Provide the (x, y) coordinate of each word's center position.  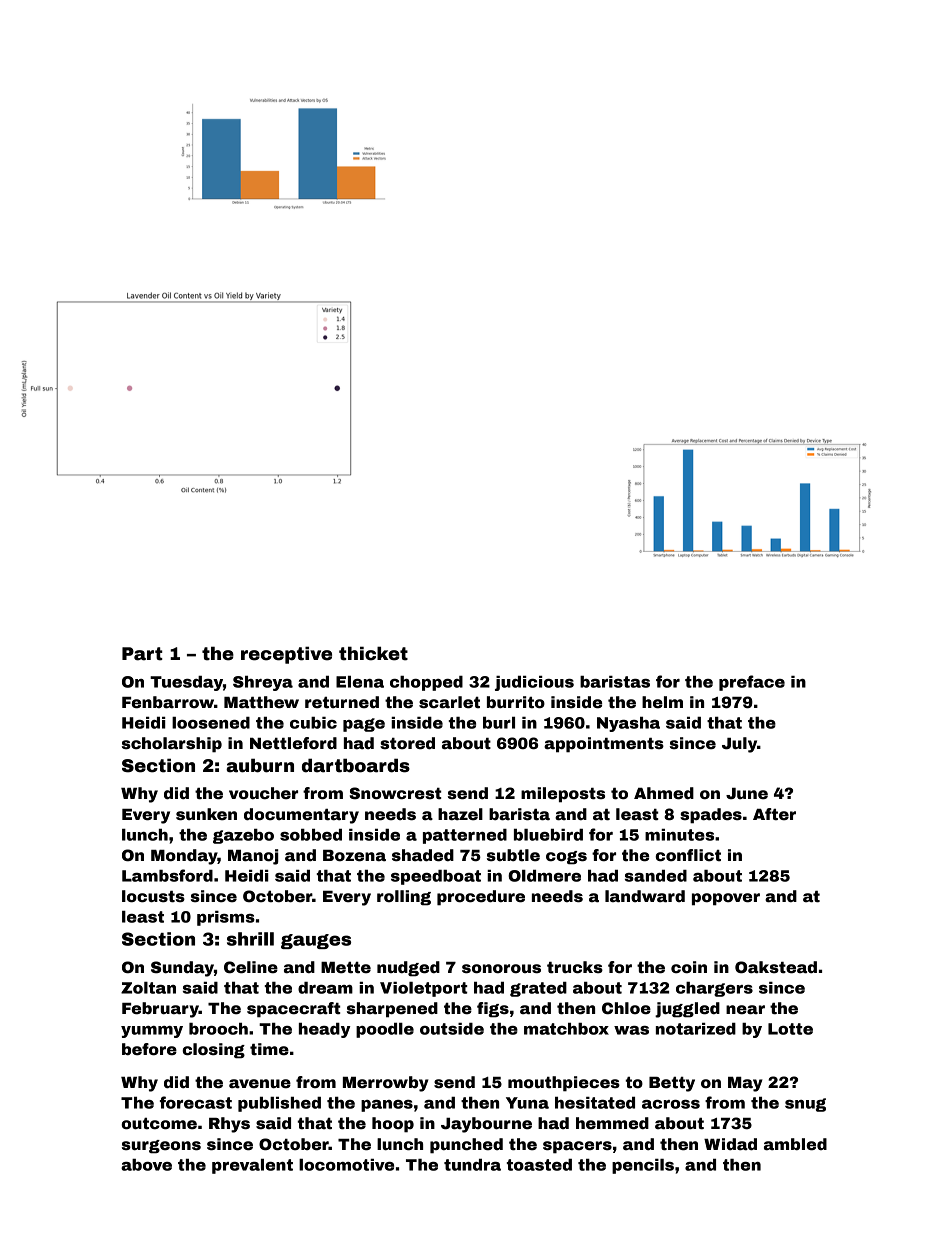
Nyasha (628, 724)
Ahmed (664, 793)
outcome (159, 1124)
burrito (516, 702)
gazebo (243, 836)
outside (452, 1029)
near (745, 1010)
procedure (481, 898)
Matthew (261, 702)
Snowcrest (396, 793)
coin (689, 967)
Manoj (253, 857)
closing (213, 1051)
